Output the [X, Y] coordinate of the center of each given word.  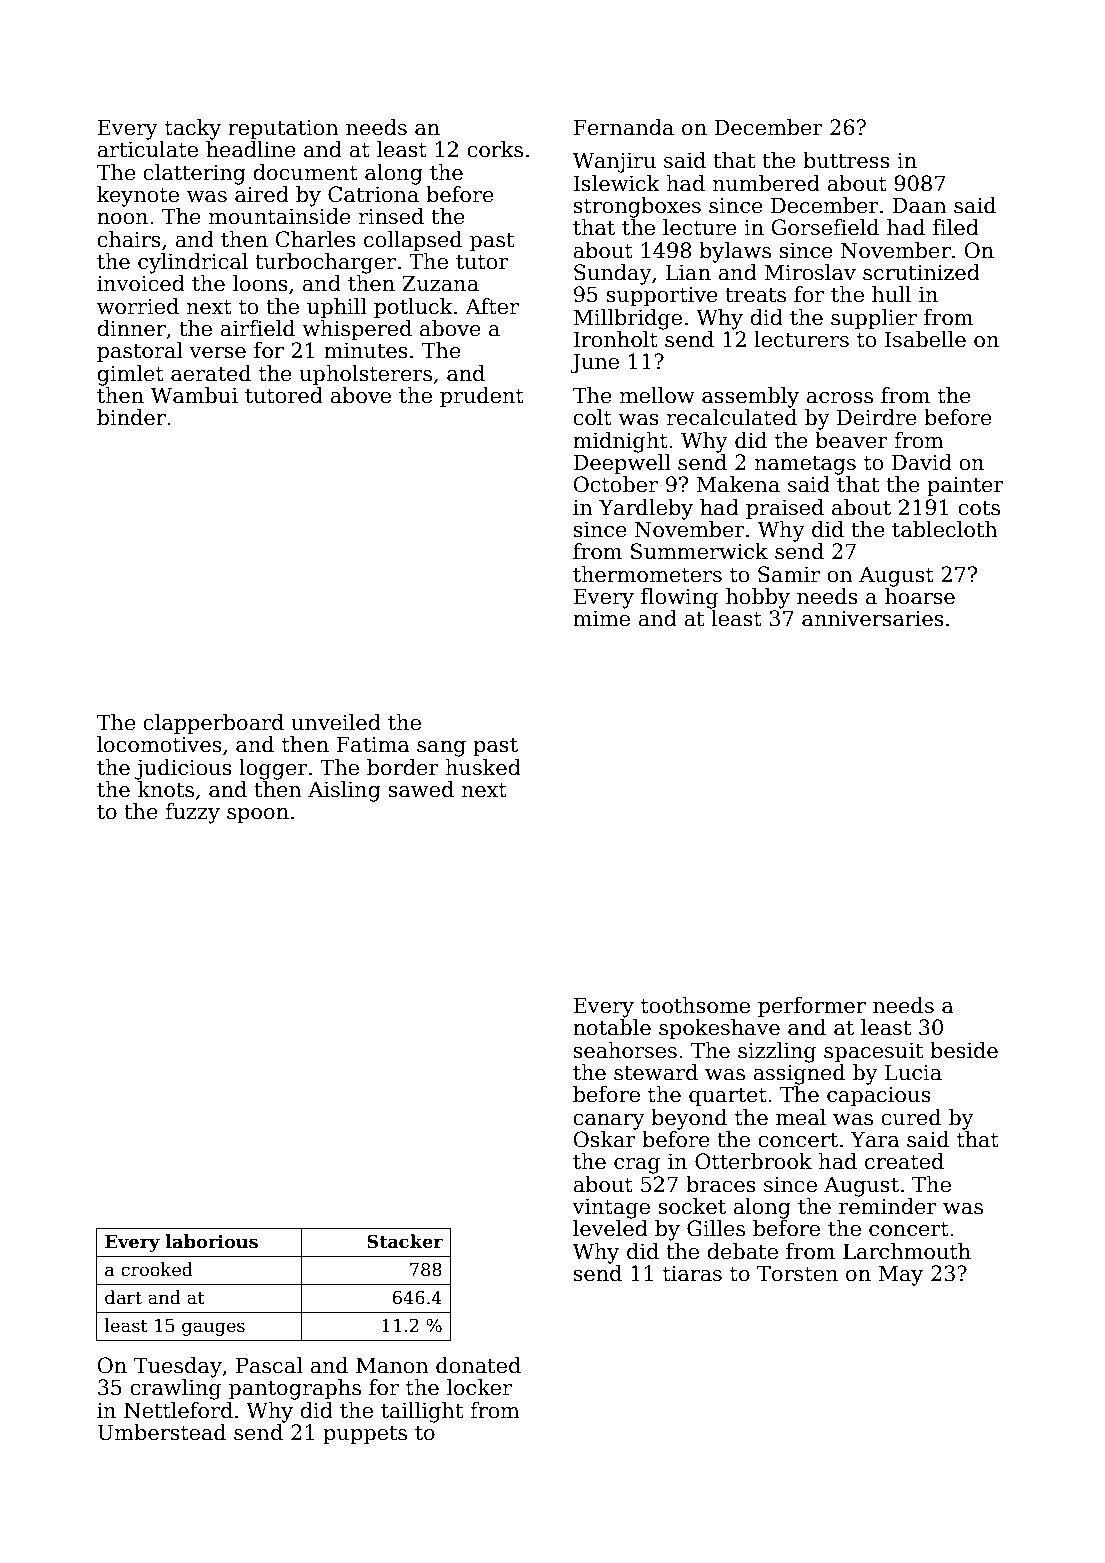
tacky [193, 129]
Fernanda [623, 127]
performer [812, 1007]
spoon [258, 816]
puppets [365, 1435]
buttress [846, 160]
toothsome [695, 1005]
